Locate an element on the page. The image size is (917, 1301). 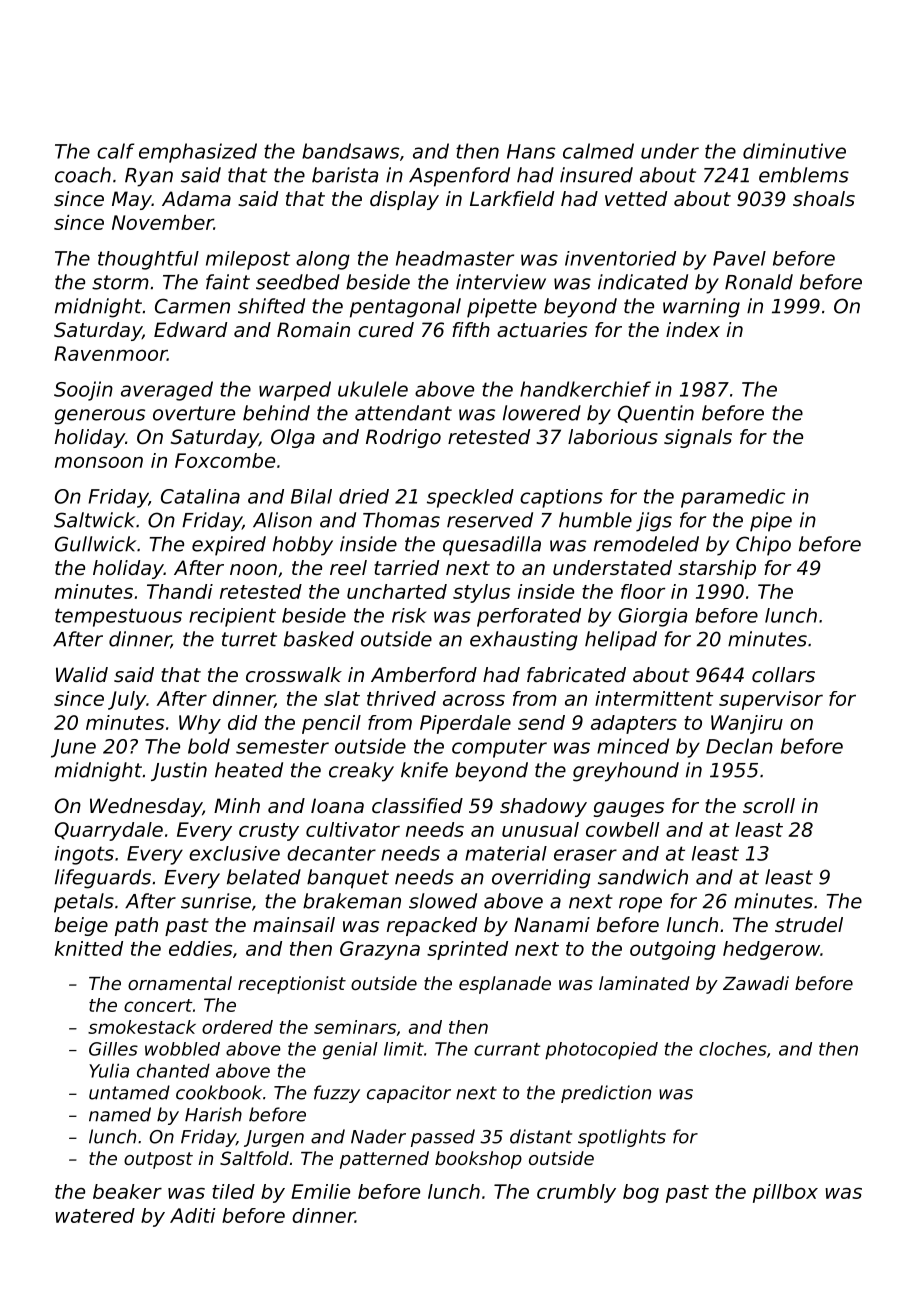
coach is located at coordinates (83, 175).
